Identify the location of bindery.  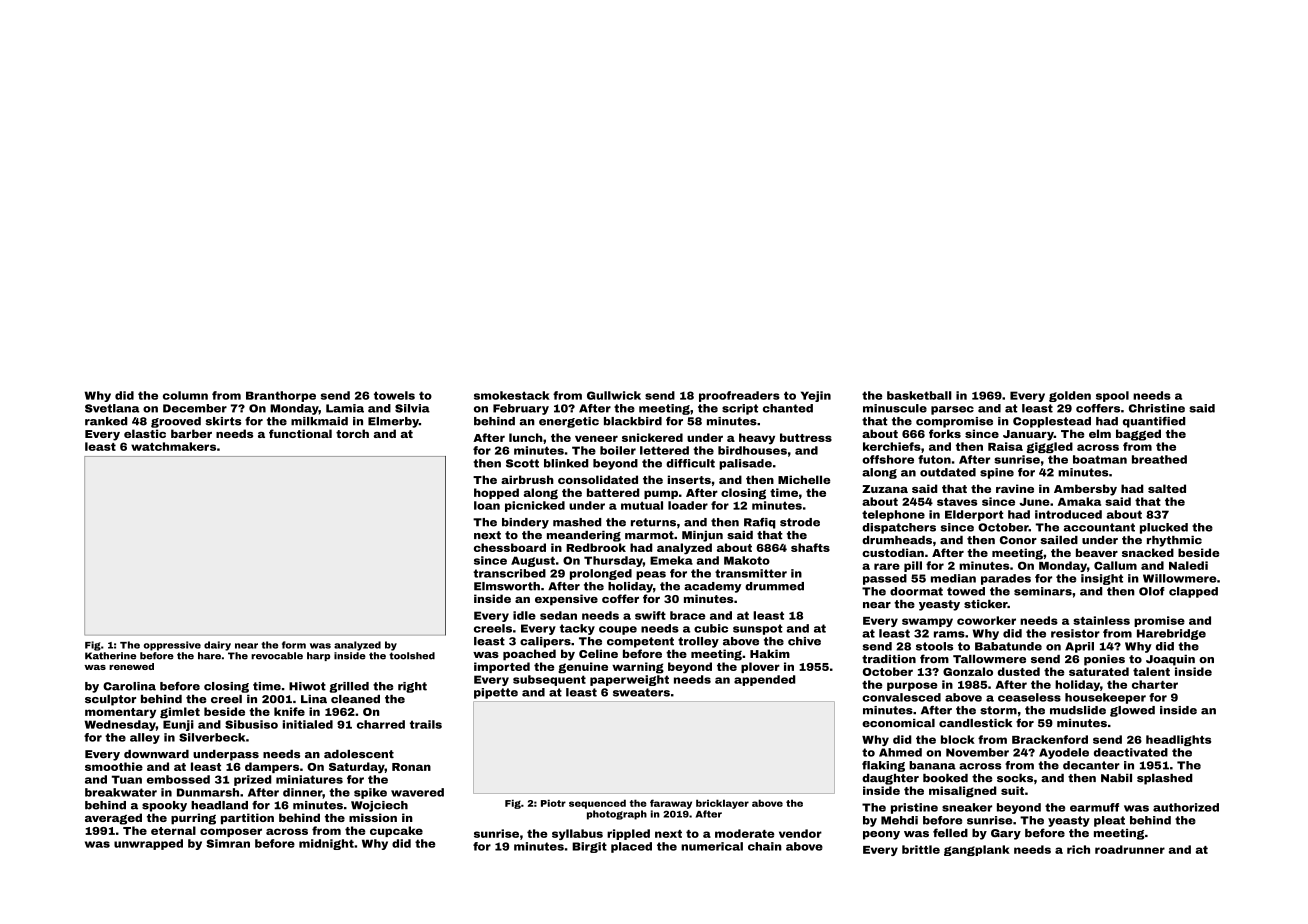
(525, 523).
